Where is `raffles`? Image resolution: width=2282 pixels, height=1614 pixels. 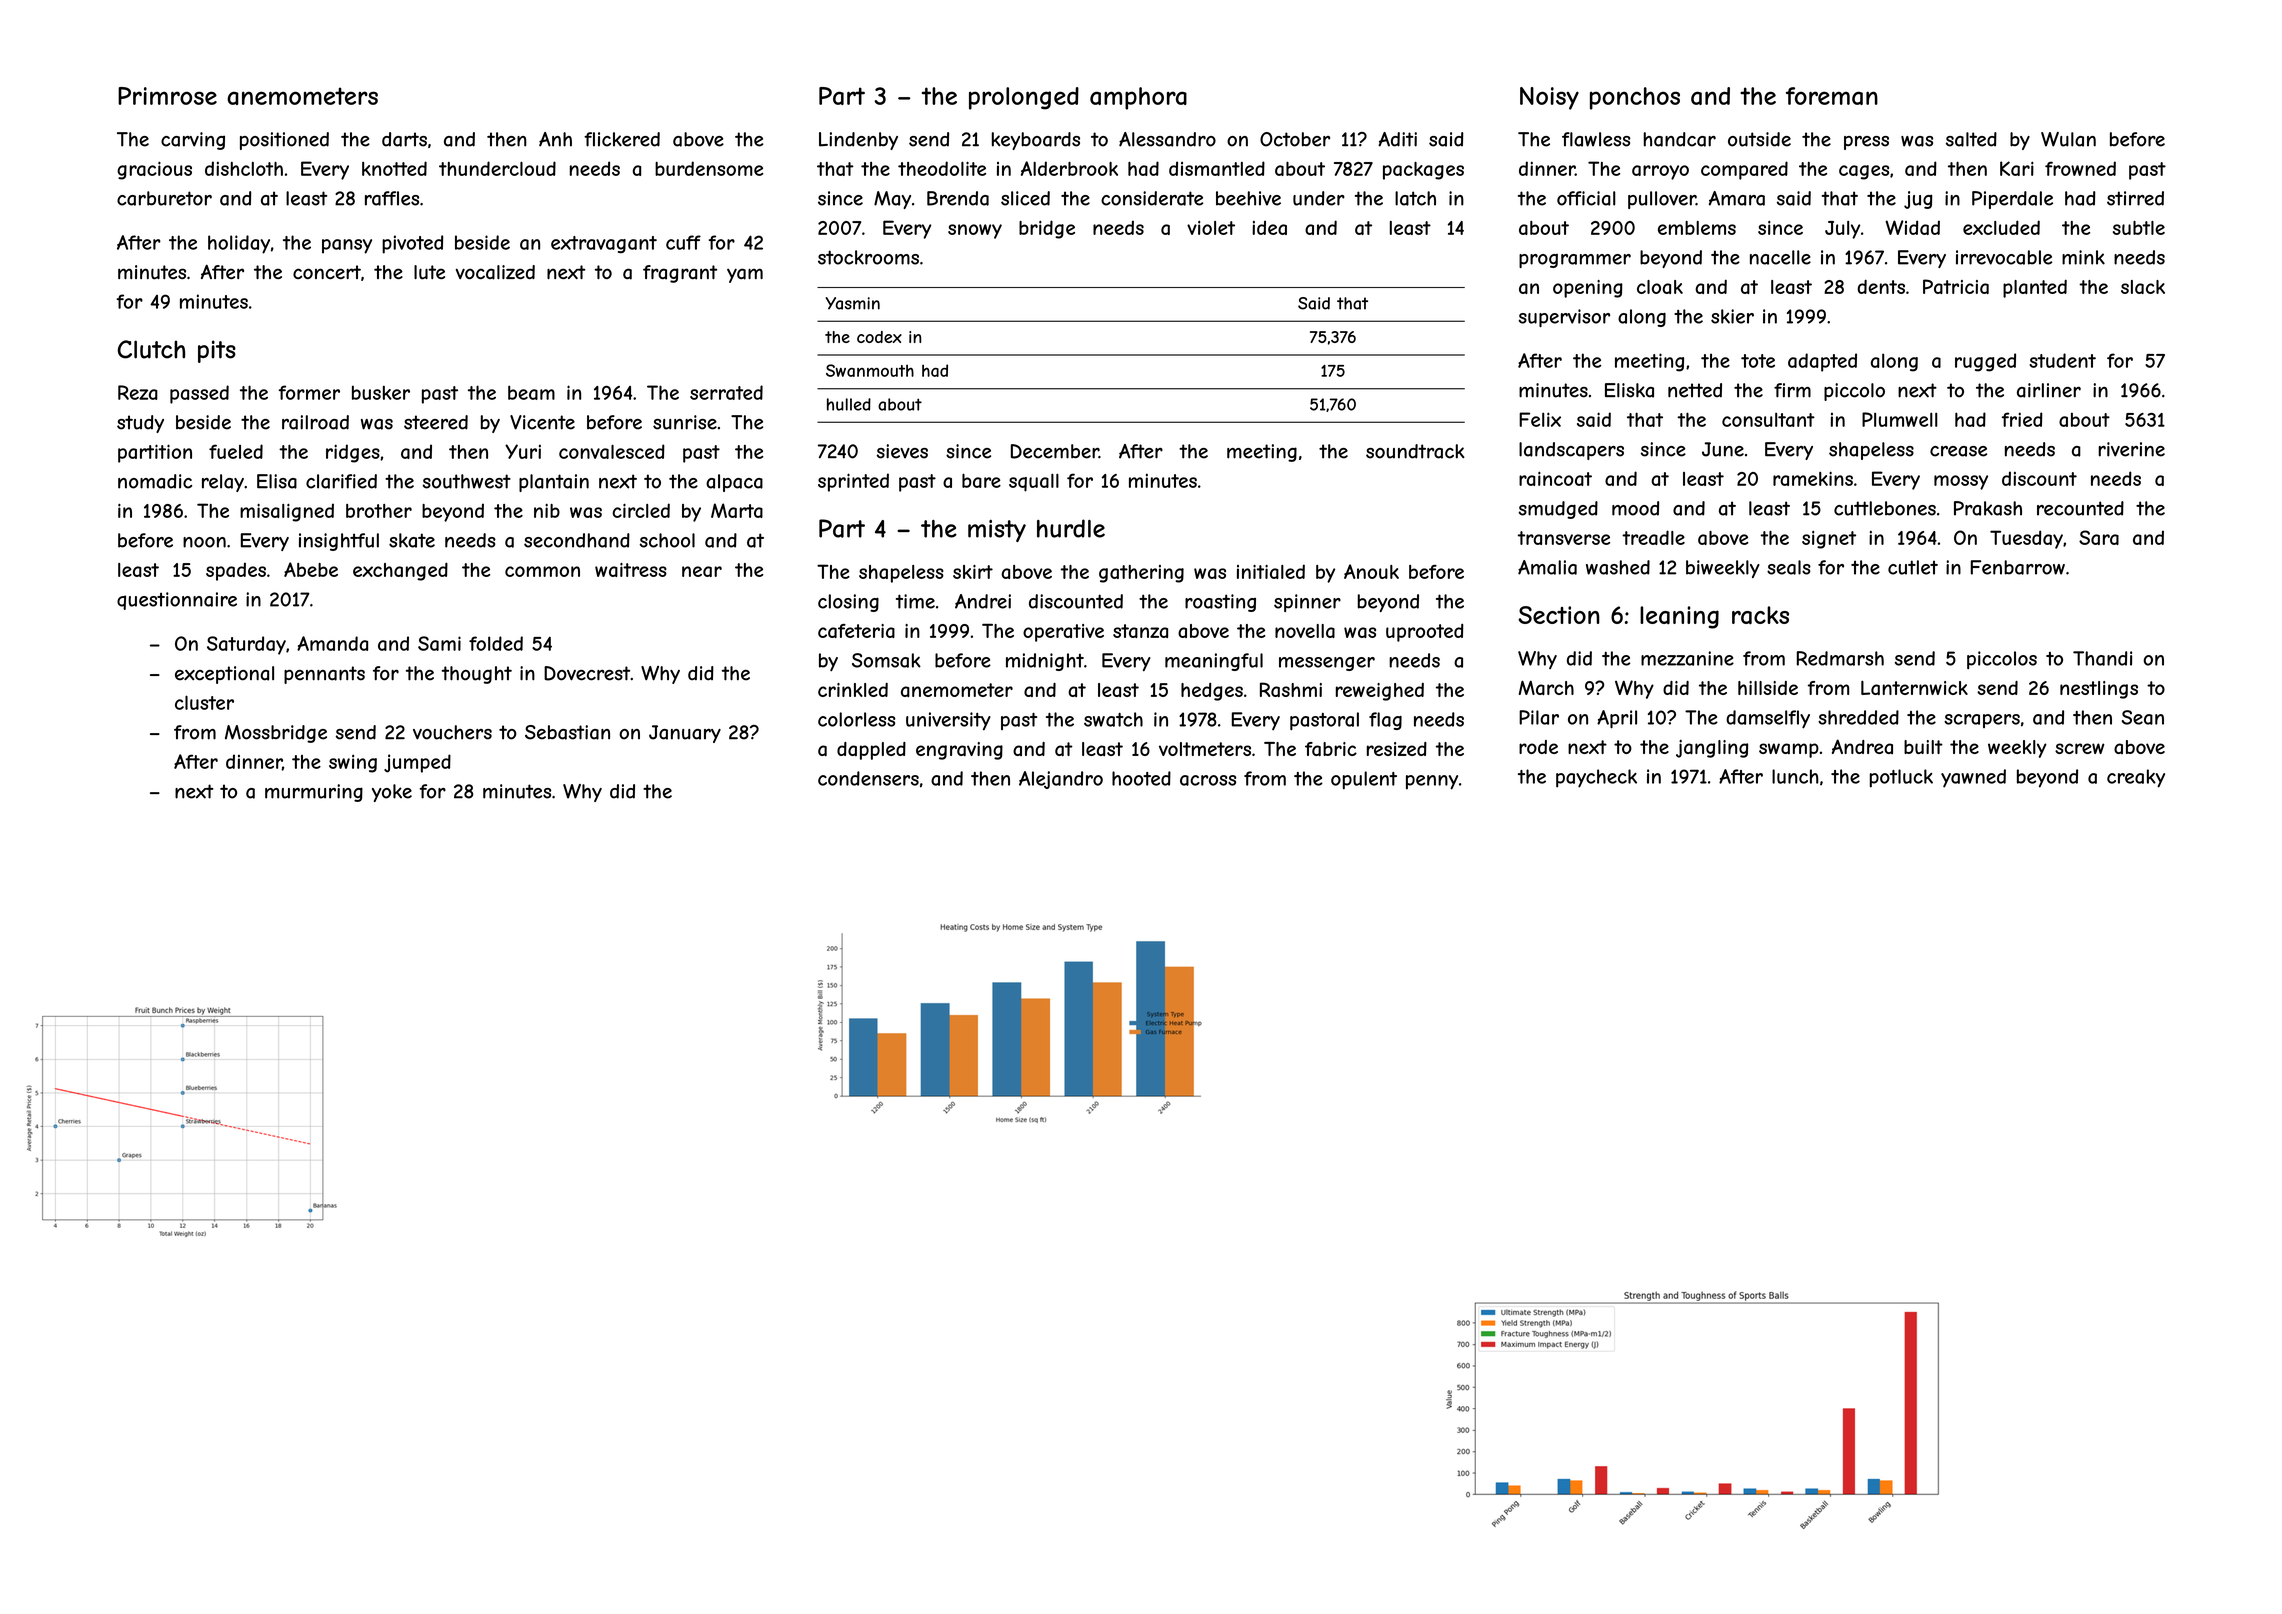 raffles is located at coordinates (392, 198).
